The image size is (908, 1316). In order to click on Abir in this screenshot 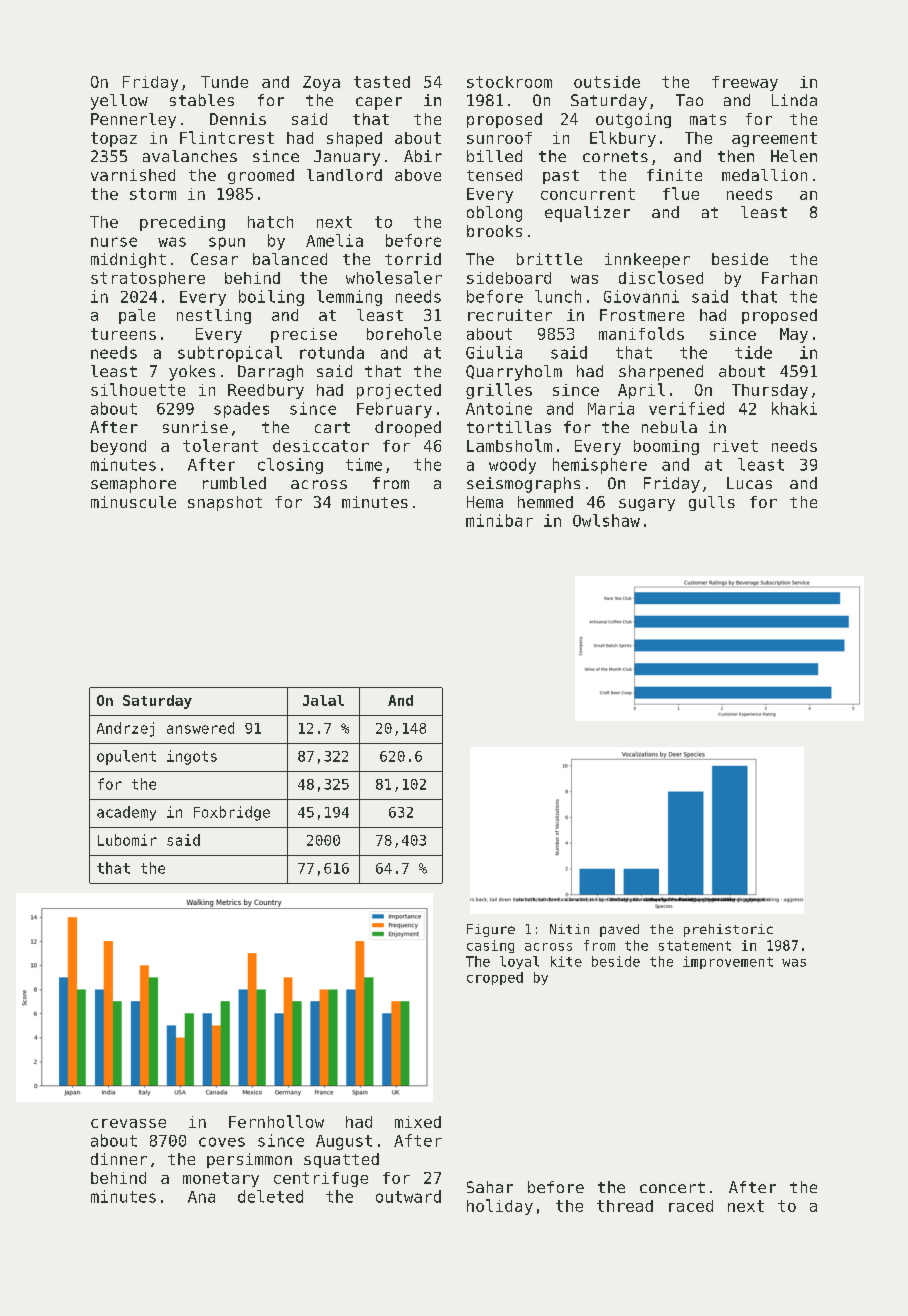, I will do `click(423, 156)`.
